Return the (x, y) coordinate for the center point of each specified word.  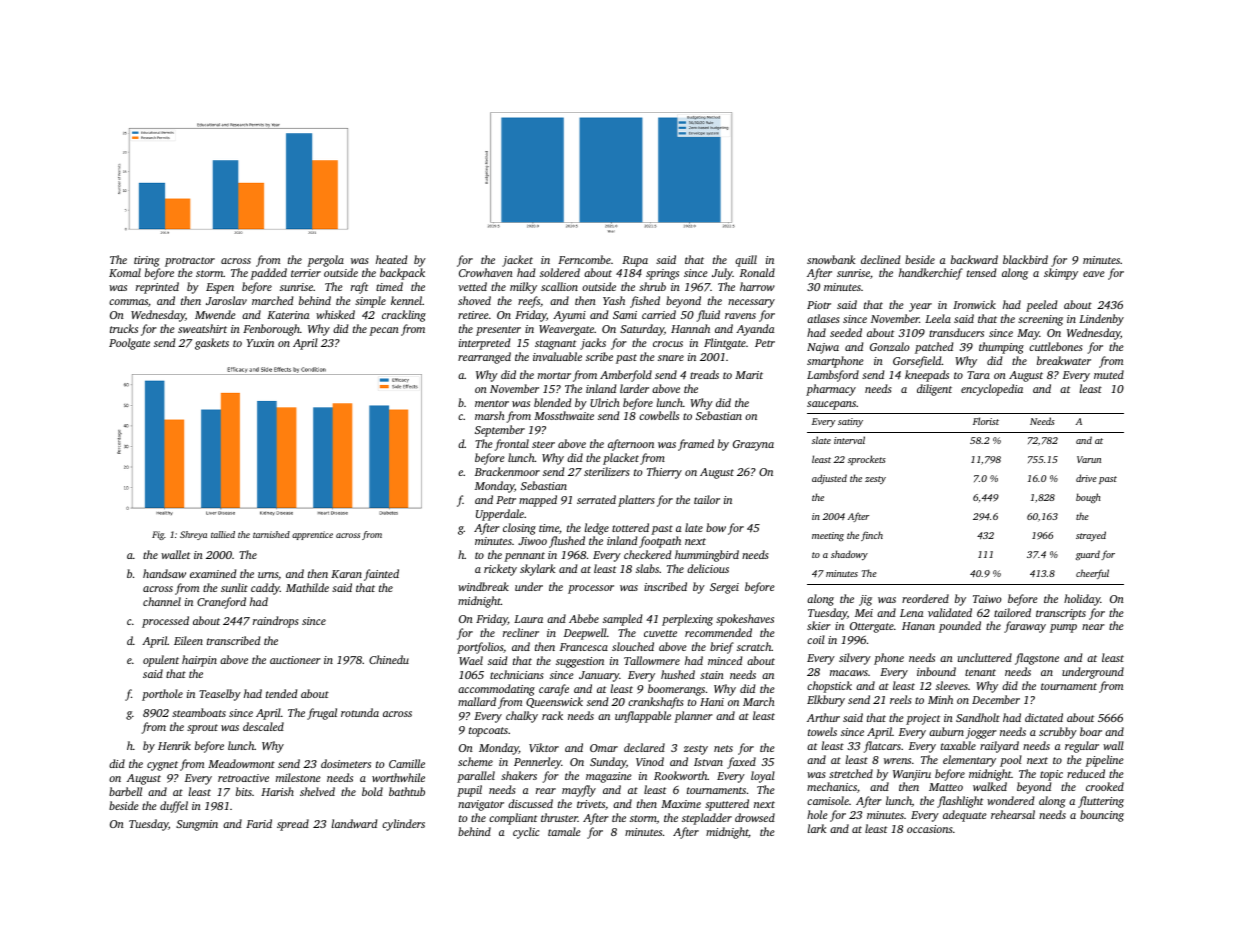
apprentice (312, 535)
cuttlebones (1056, 346)
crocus (668, 344)
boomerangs (676, 690)
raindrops (276, 622)
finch (872, 536)
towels (822, 731)
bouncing (1102, 816)
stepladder (707, 819)
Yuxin (260, 343)
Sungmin (197, 825)
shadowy (849, 555)
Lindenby (1101, 320)
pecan (384, 331)
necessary (751, 303)
